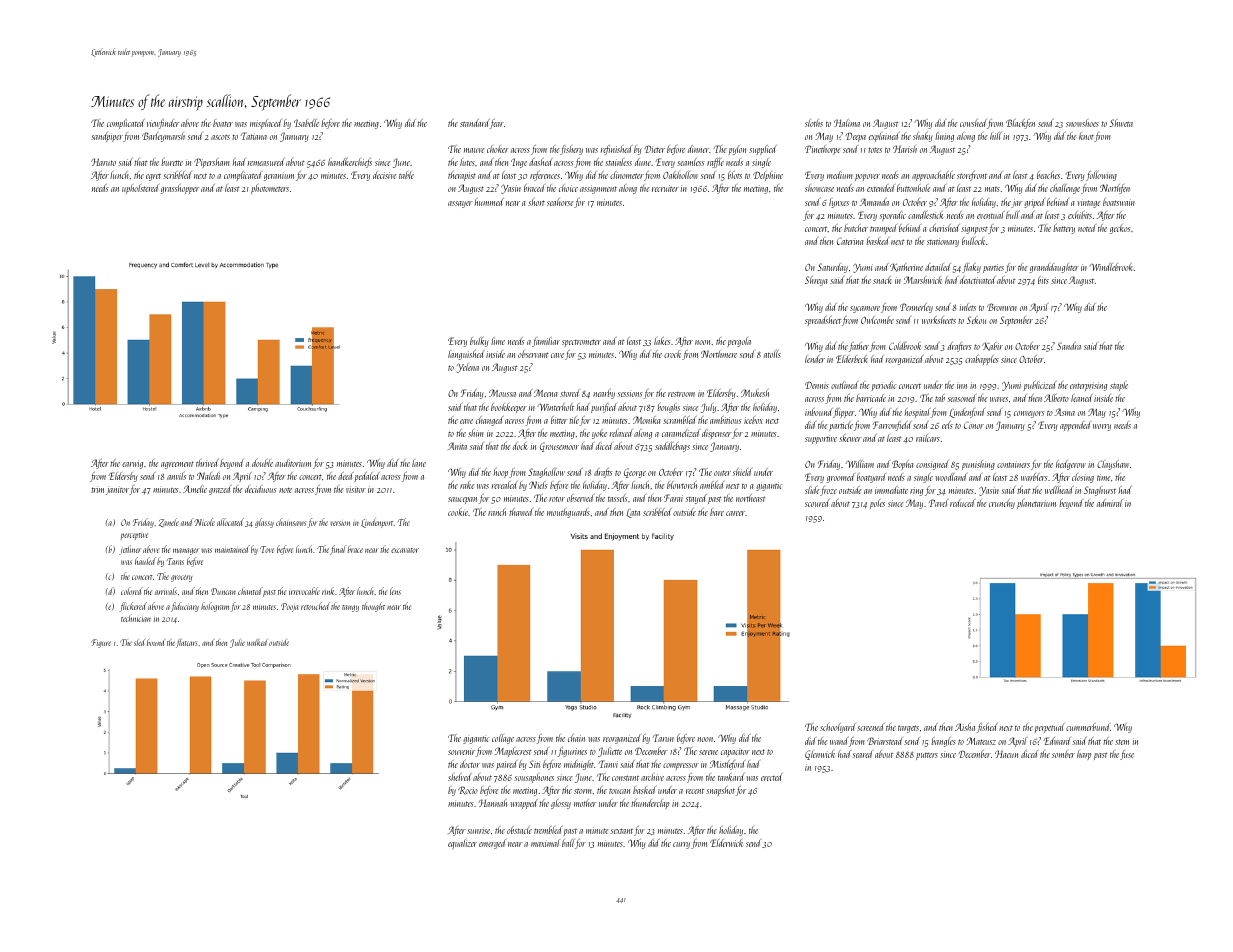  What do you see at coordinates (884, 137) in the document?
I see `explained` at bounding box center [884, 137].
